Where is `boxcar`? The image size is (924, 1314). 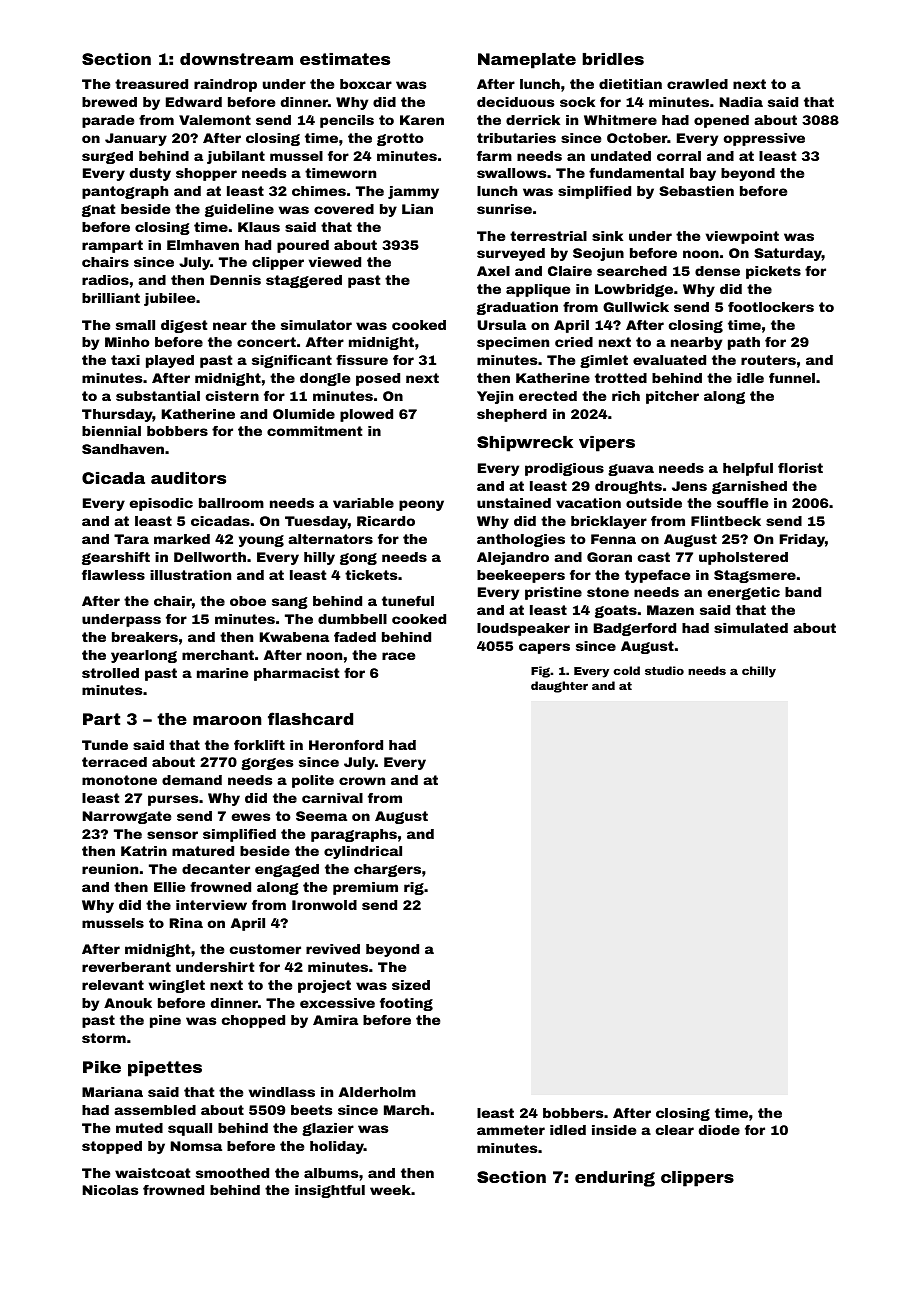 boxcar is located at coordinates (366, 84).
